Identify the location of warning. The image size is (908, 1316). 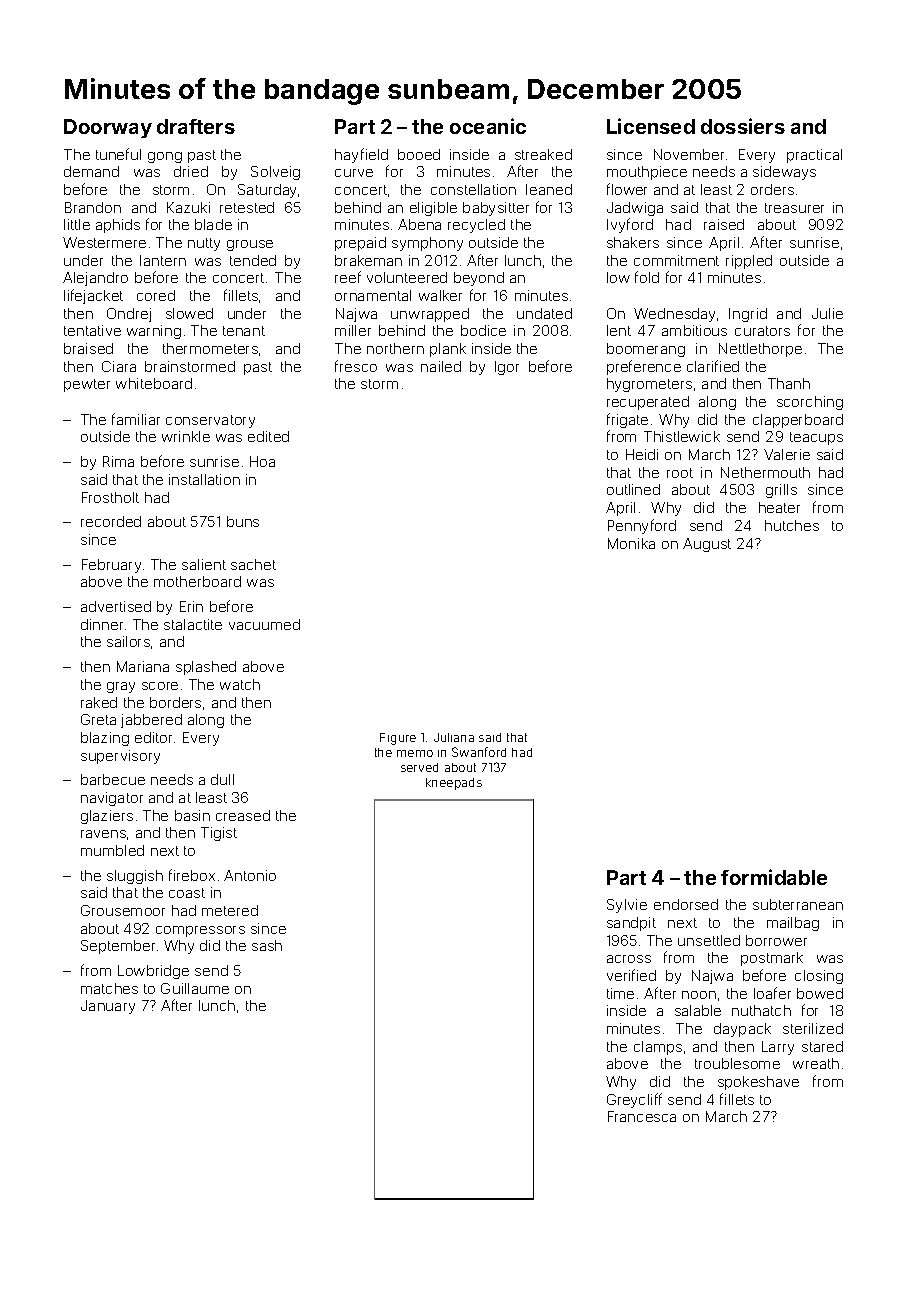
(154, 332).
